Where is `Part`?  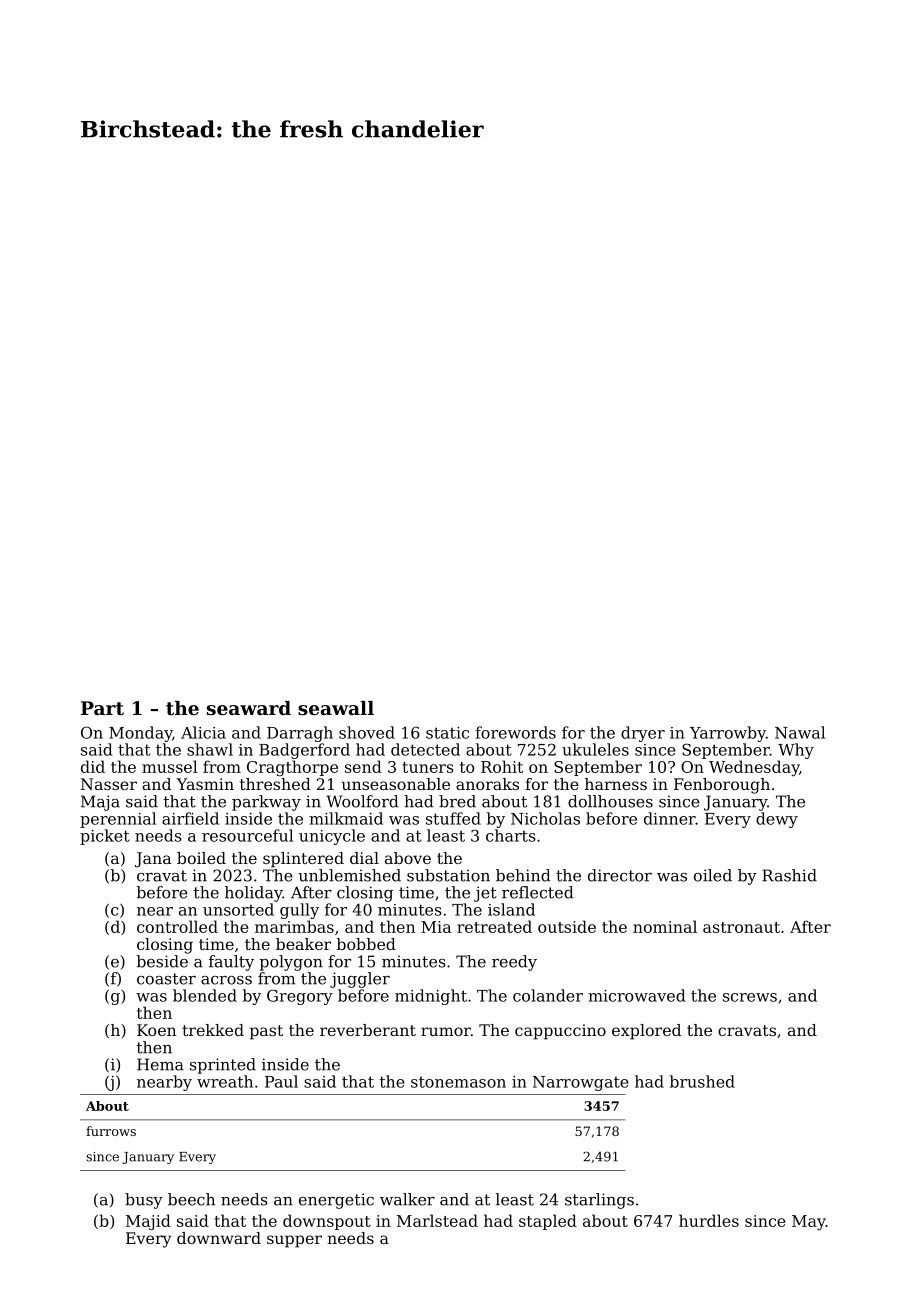 Part is located at coordinates (102, 708).
